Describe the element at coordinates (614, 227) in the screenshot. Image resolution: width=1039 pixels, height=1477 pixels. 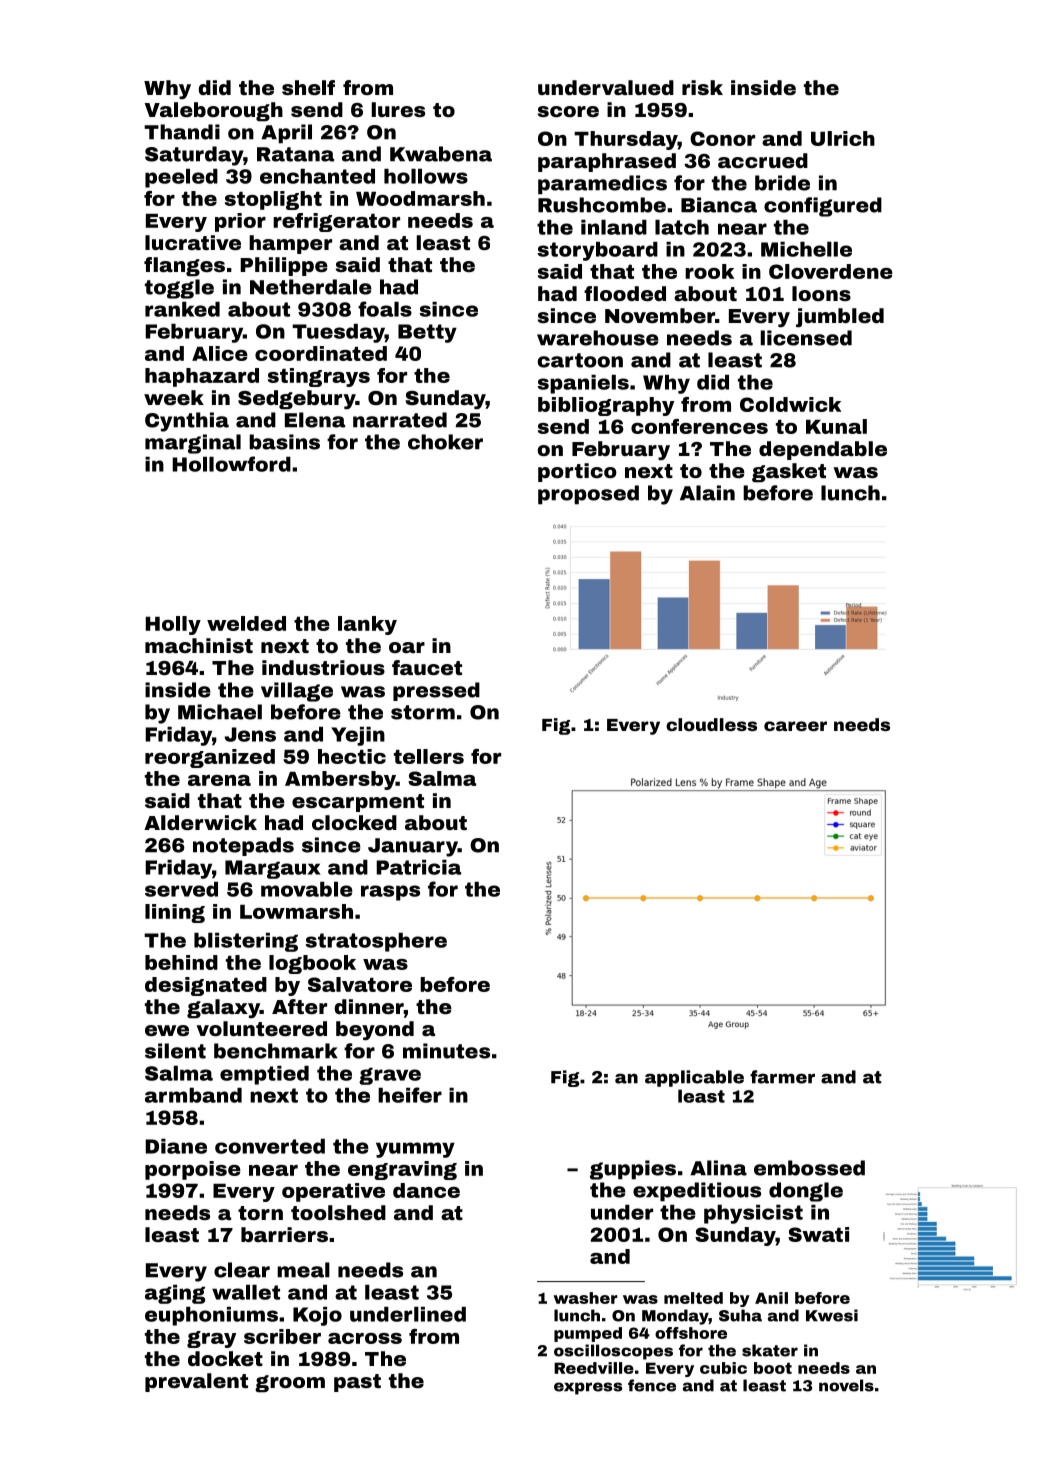
I see `inland` at that location.
